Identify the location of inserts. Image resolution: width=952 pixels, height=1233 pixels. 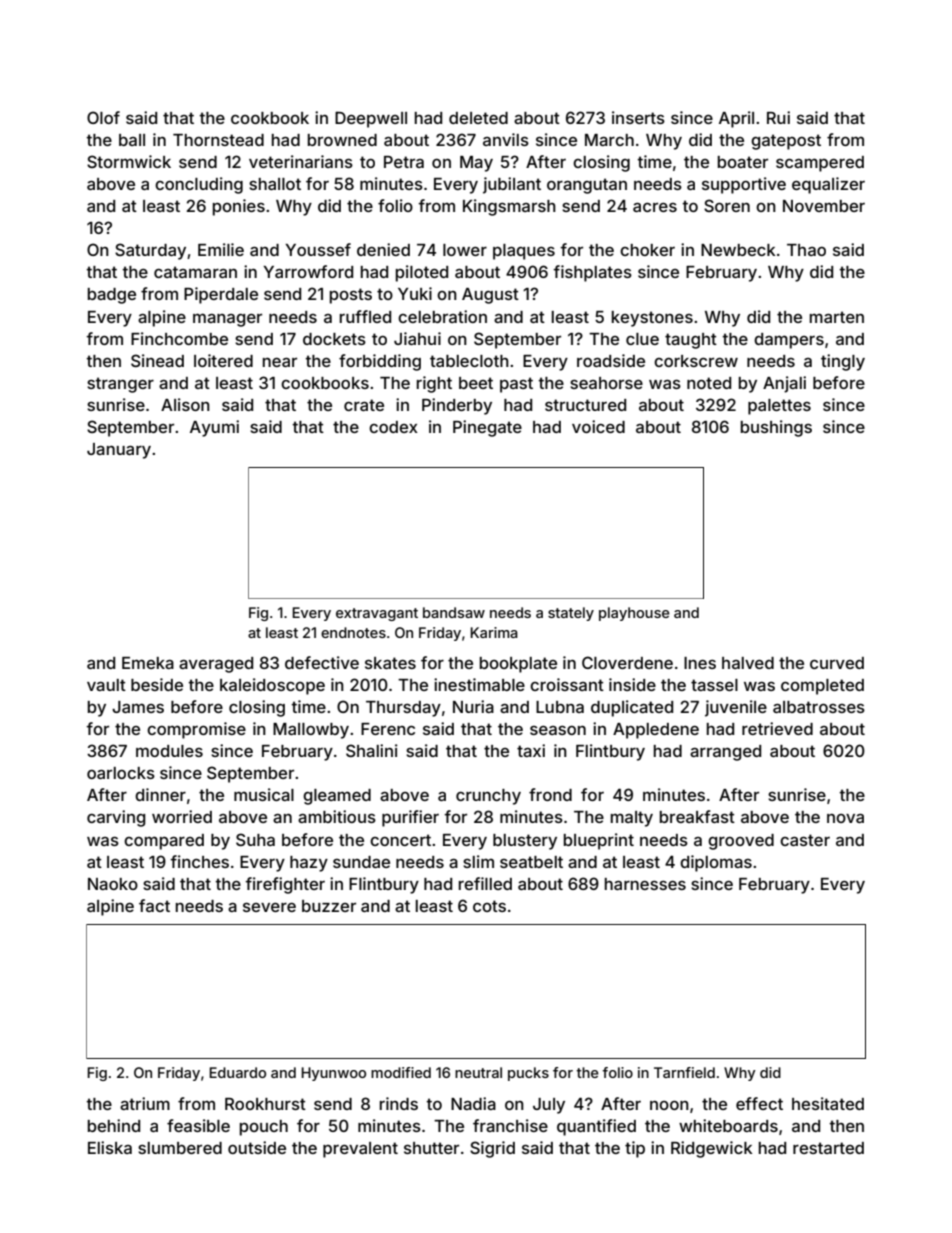
(638, 117).
